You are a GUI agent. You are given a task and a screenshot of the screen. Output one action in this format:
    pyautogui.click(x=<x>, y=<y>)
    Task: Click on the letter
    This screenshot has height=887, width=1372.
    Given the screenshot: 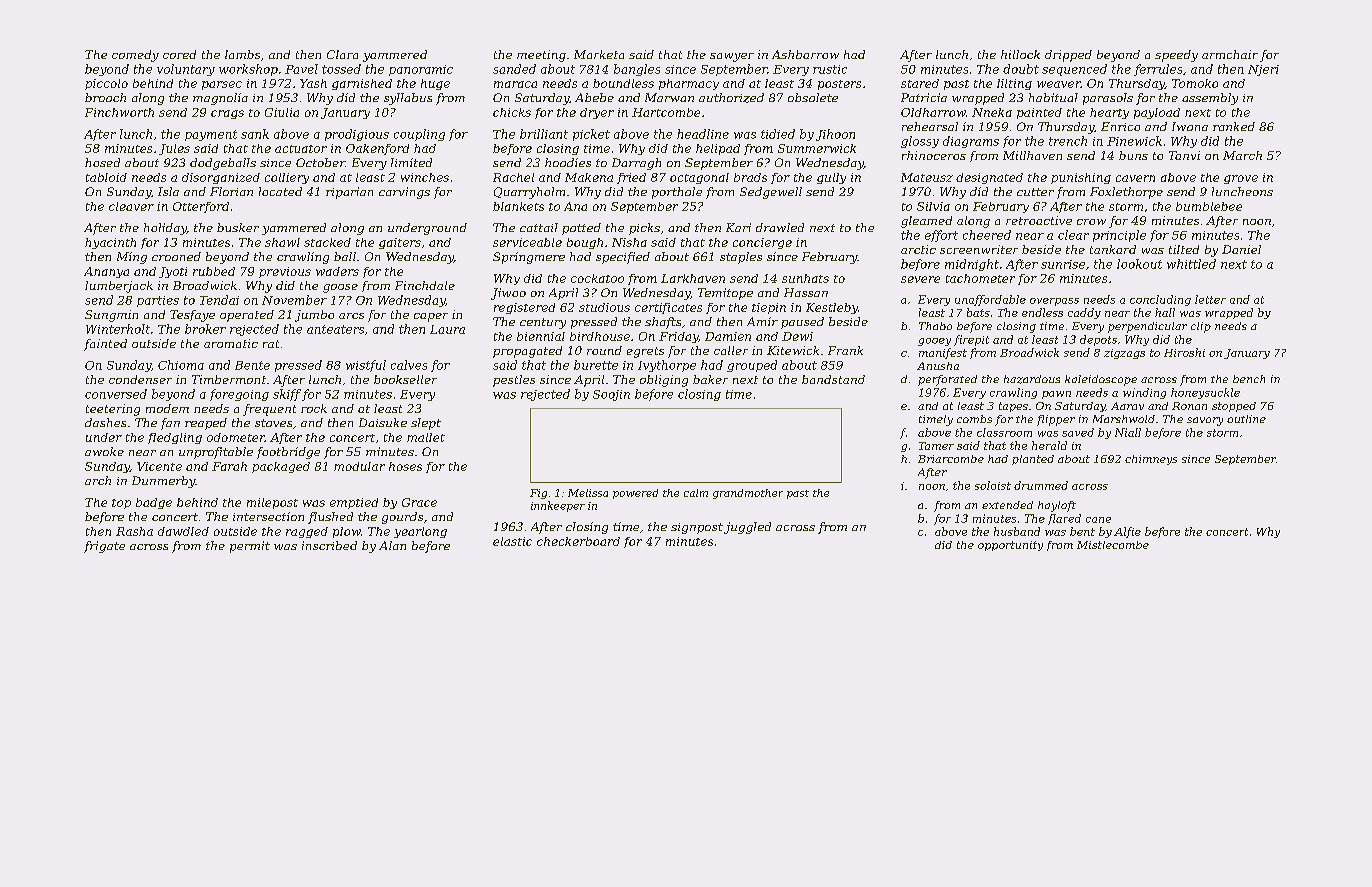 What is the action you would take?
    pyautogui.click(x=1210, y=299)
